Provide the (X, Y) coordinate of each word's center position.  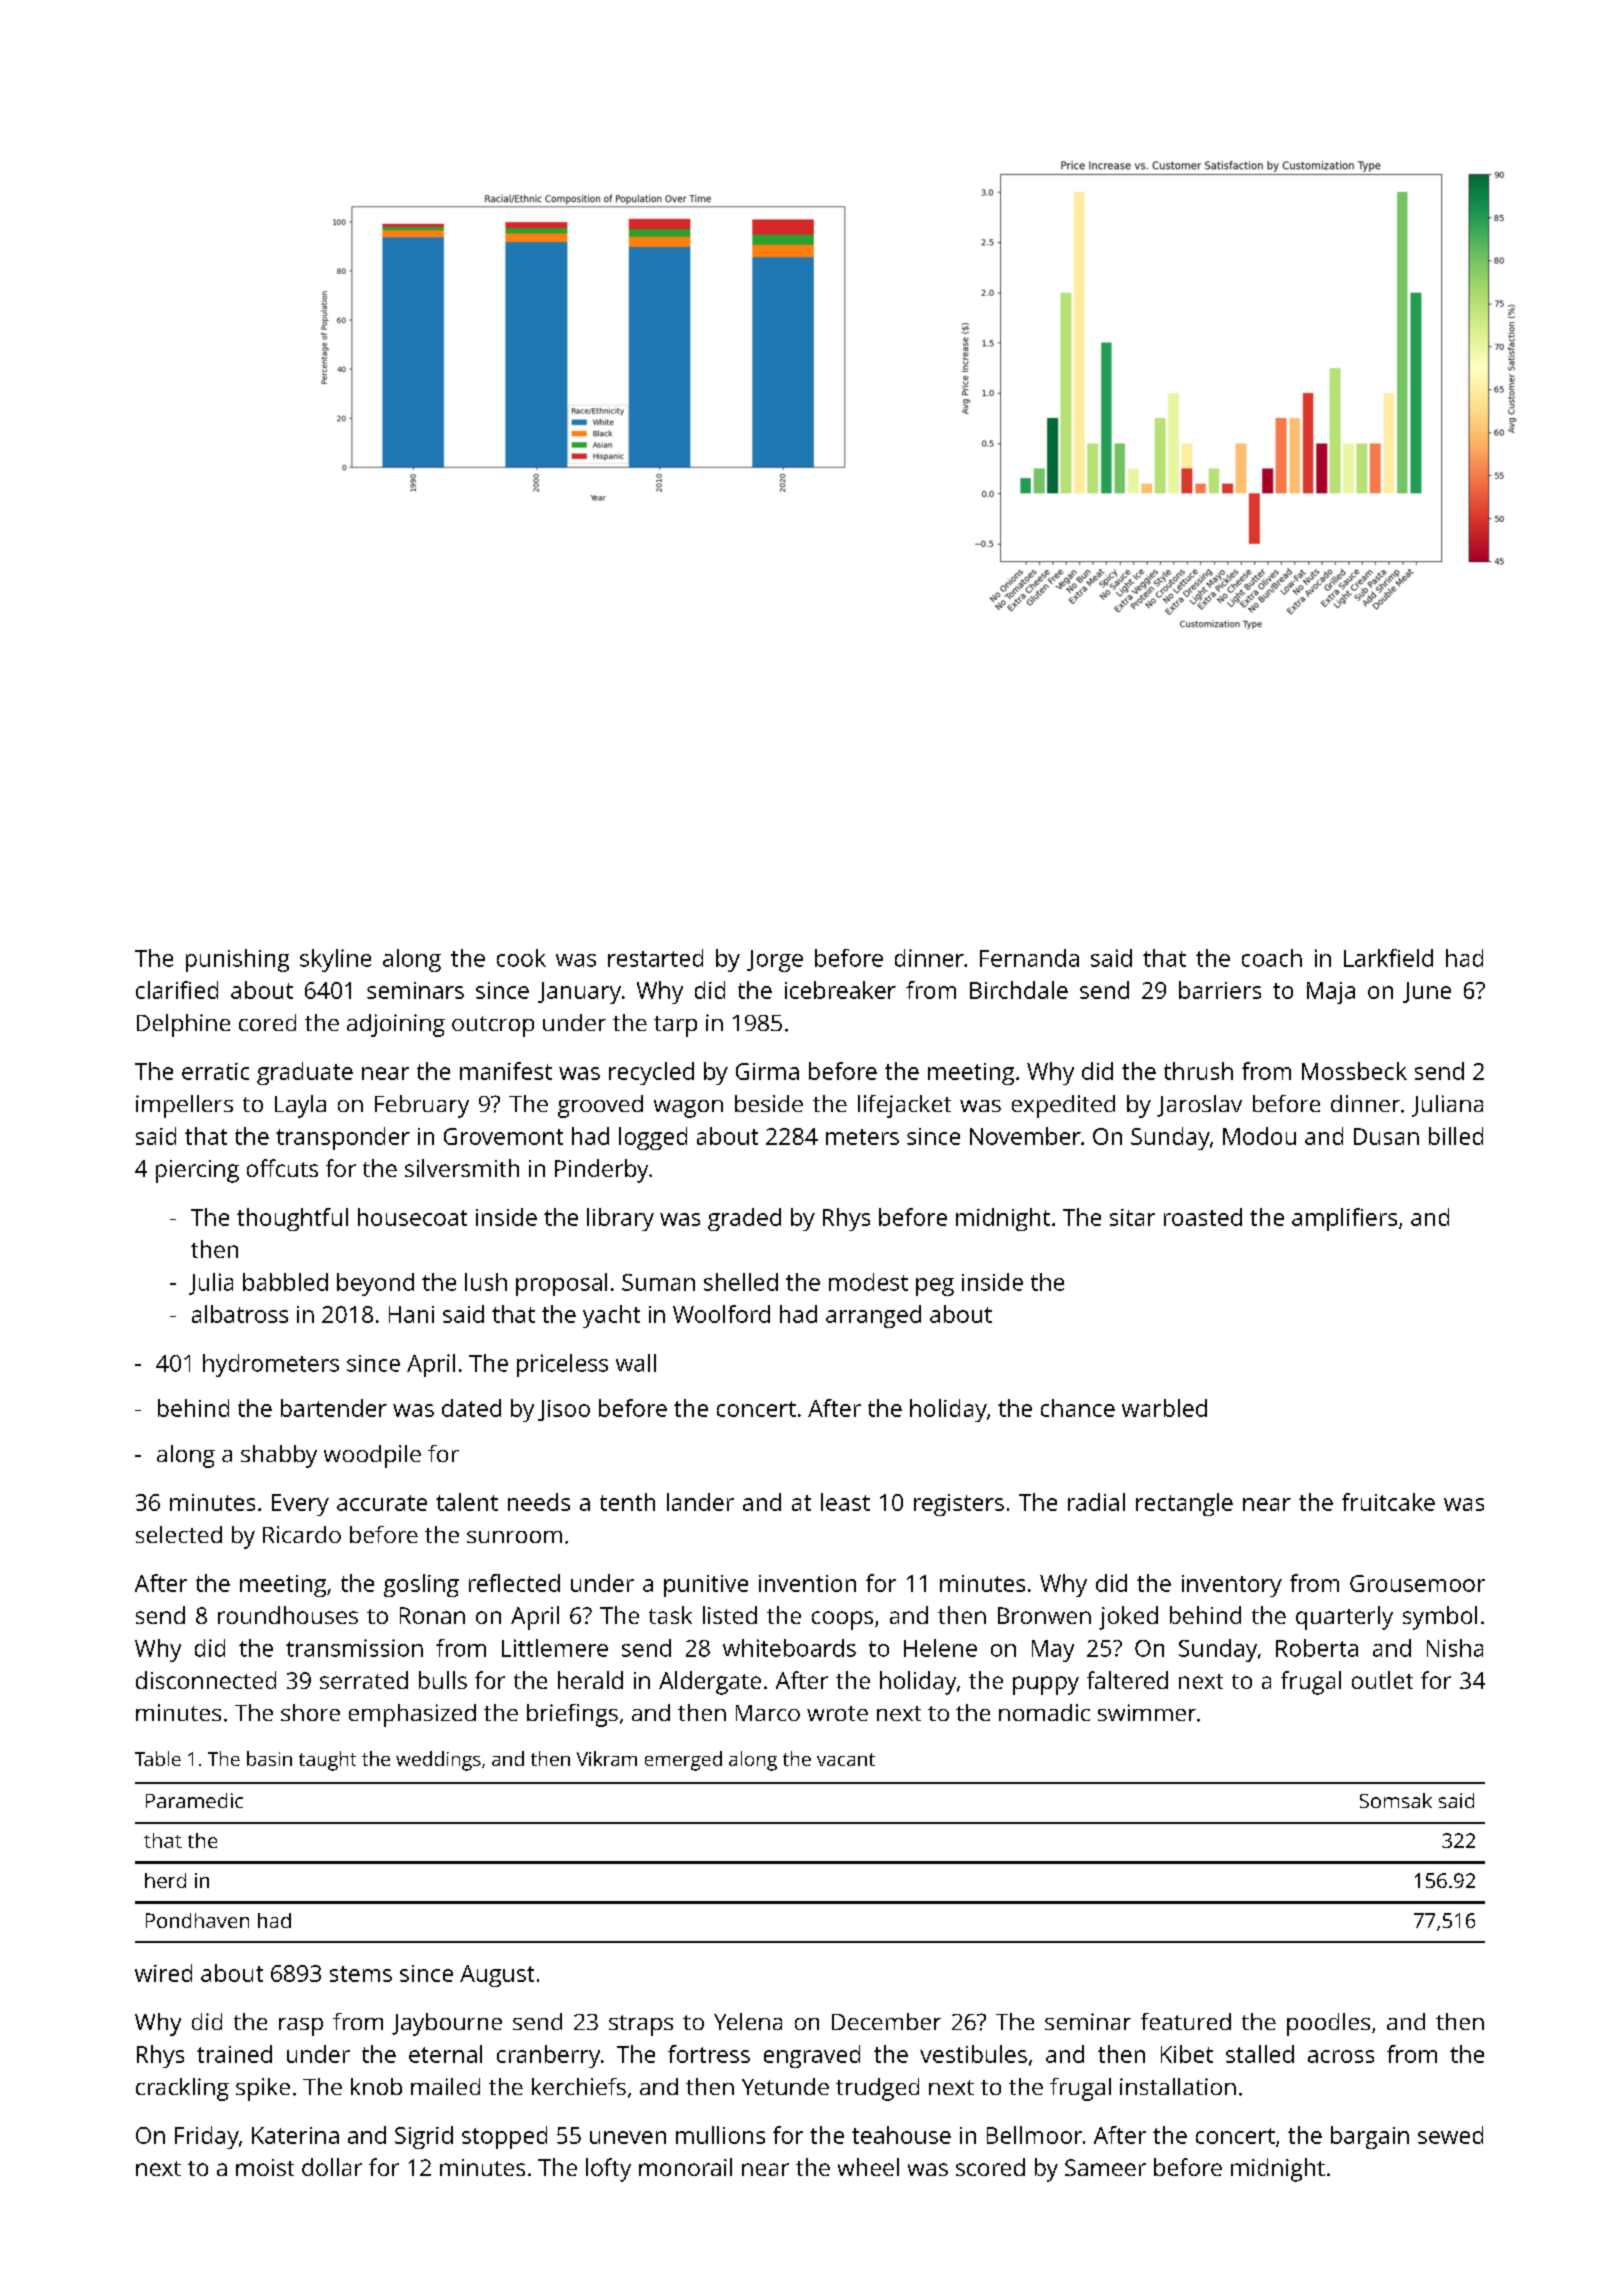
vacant (846, 1759)
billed (1456, 1136)
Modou (1259, 1136)
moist (265, 2167)
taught (327, 1761)
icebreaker (840, 990)
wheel (868, 2167)
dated (471, 1408)
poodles (1328, 2024)
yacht (611, 1316)
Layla (300, 1106)
